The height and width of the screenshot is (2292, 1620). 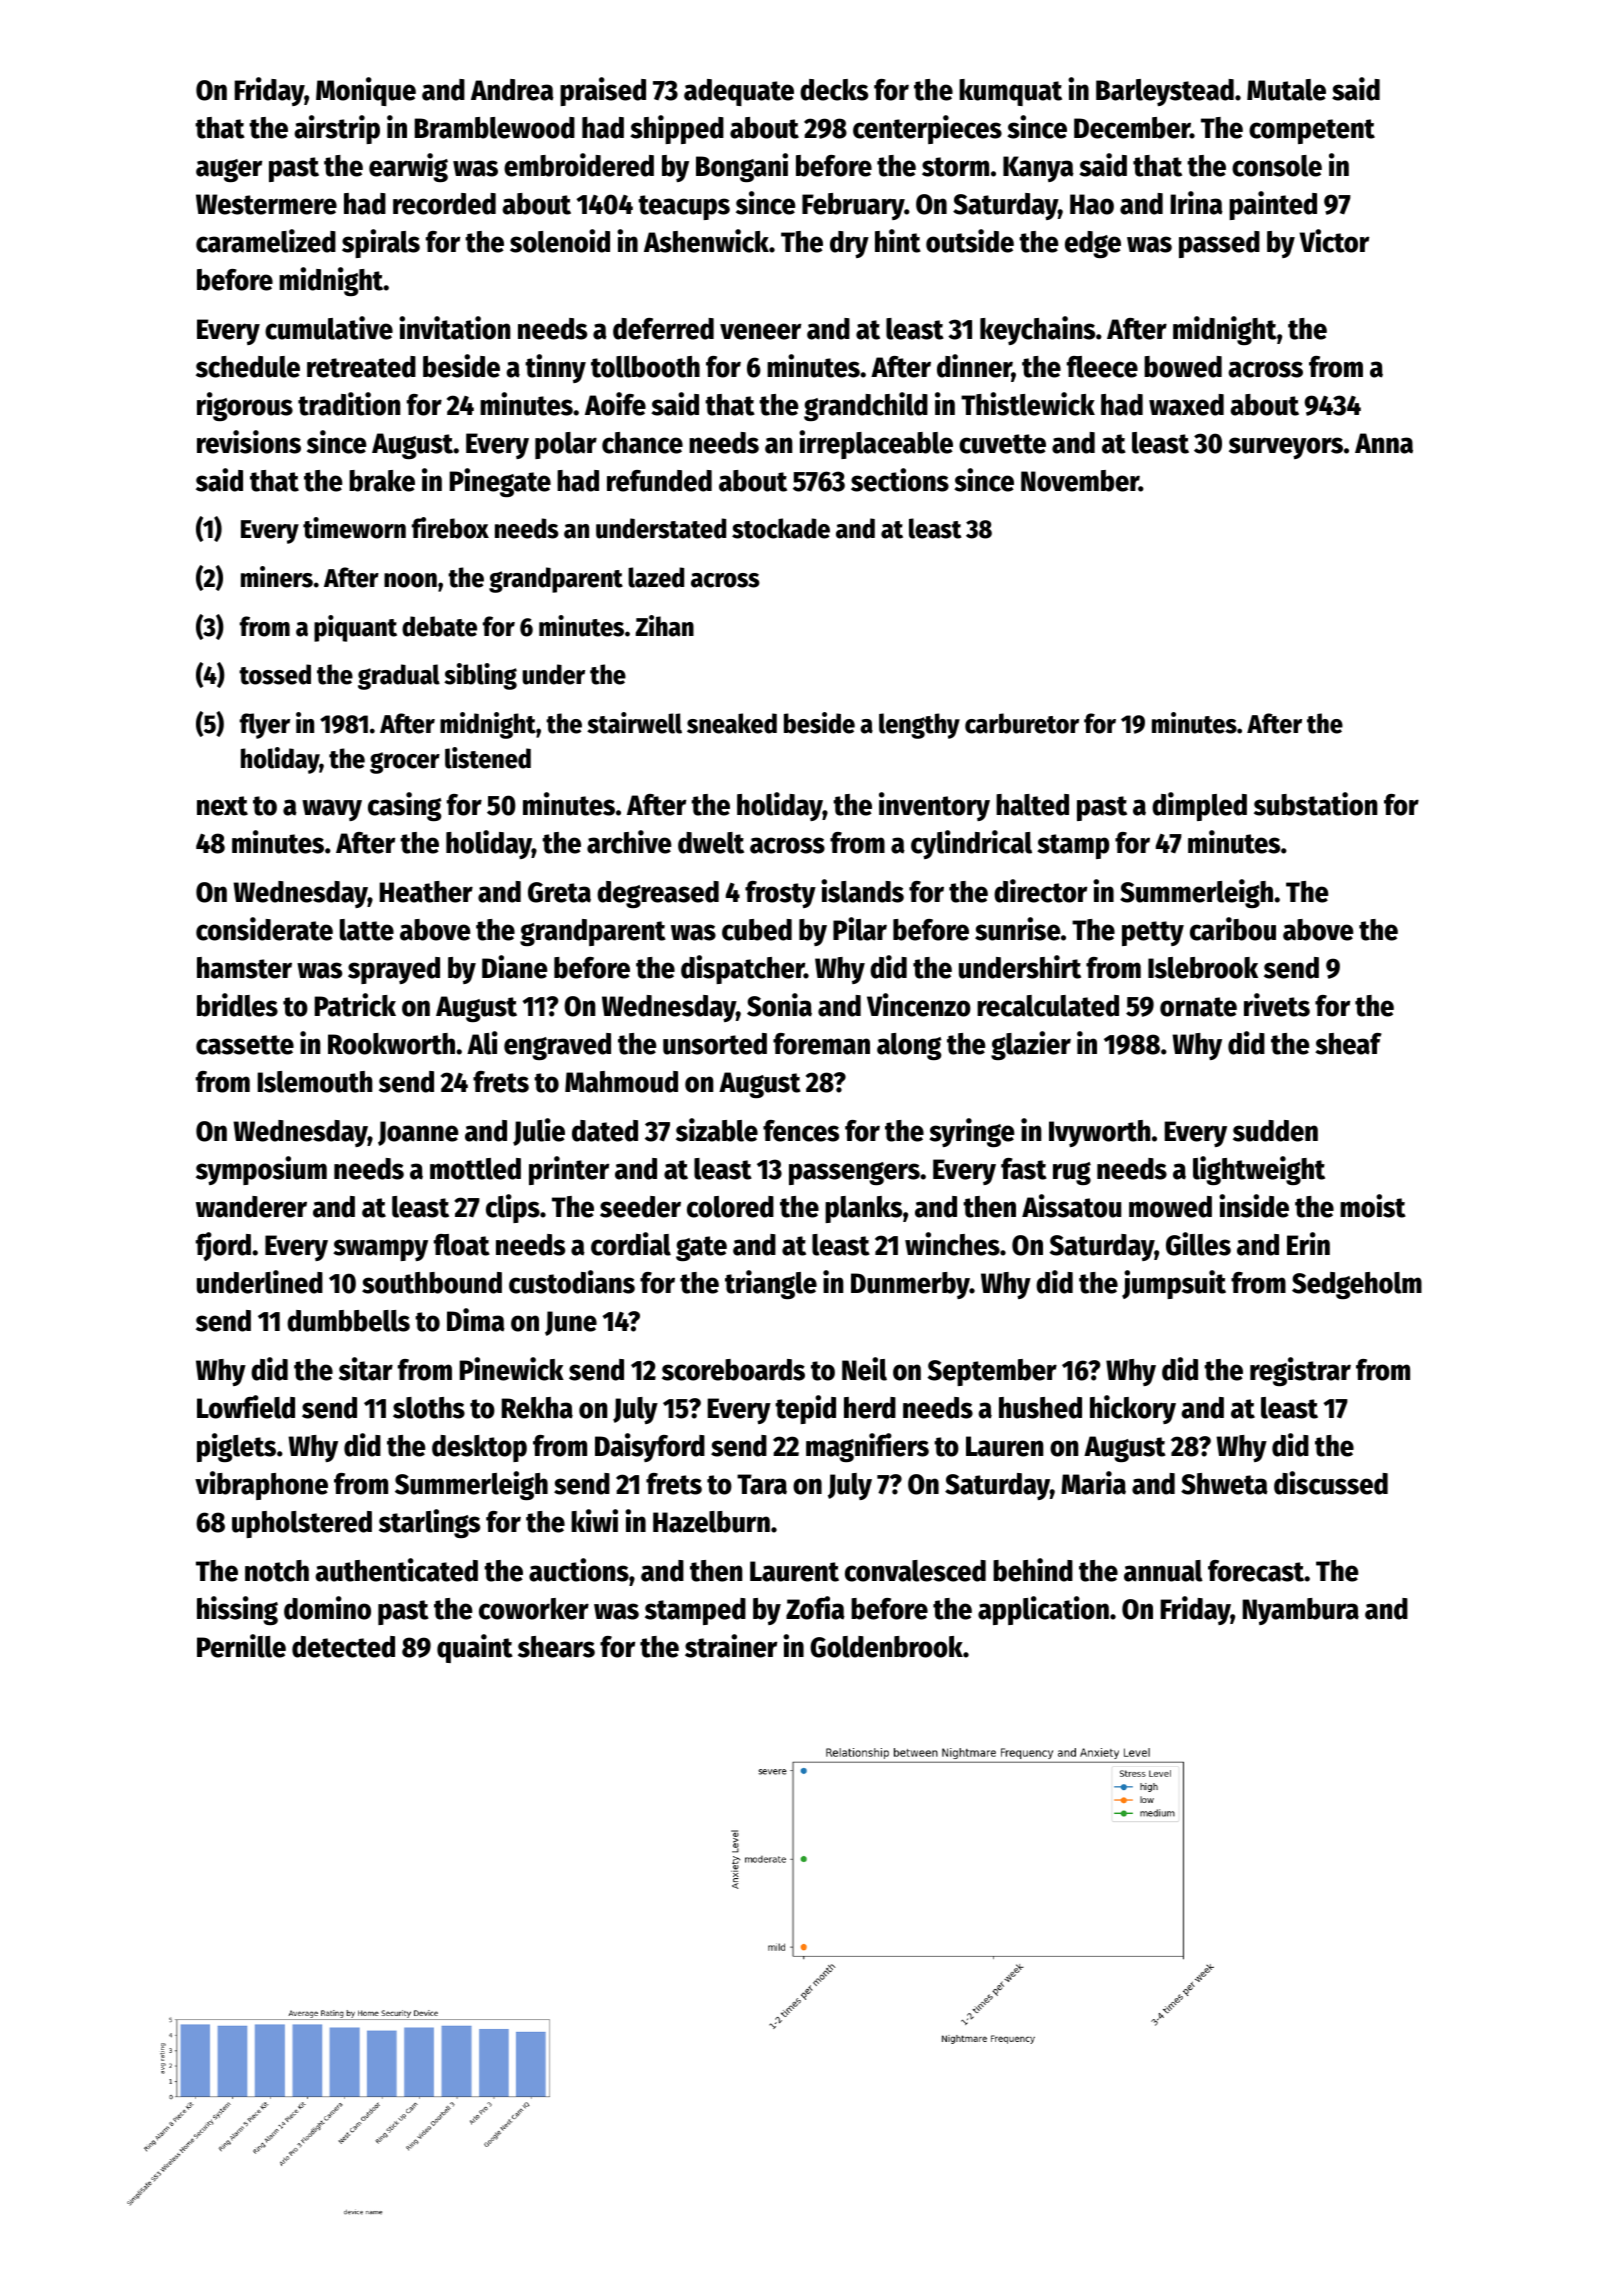 I want to click on inventory, so click(x=934, y=806).
